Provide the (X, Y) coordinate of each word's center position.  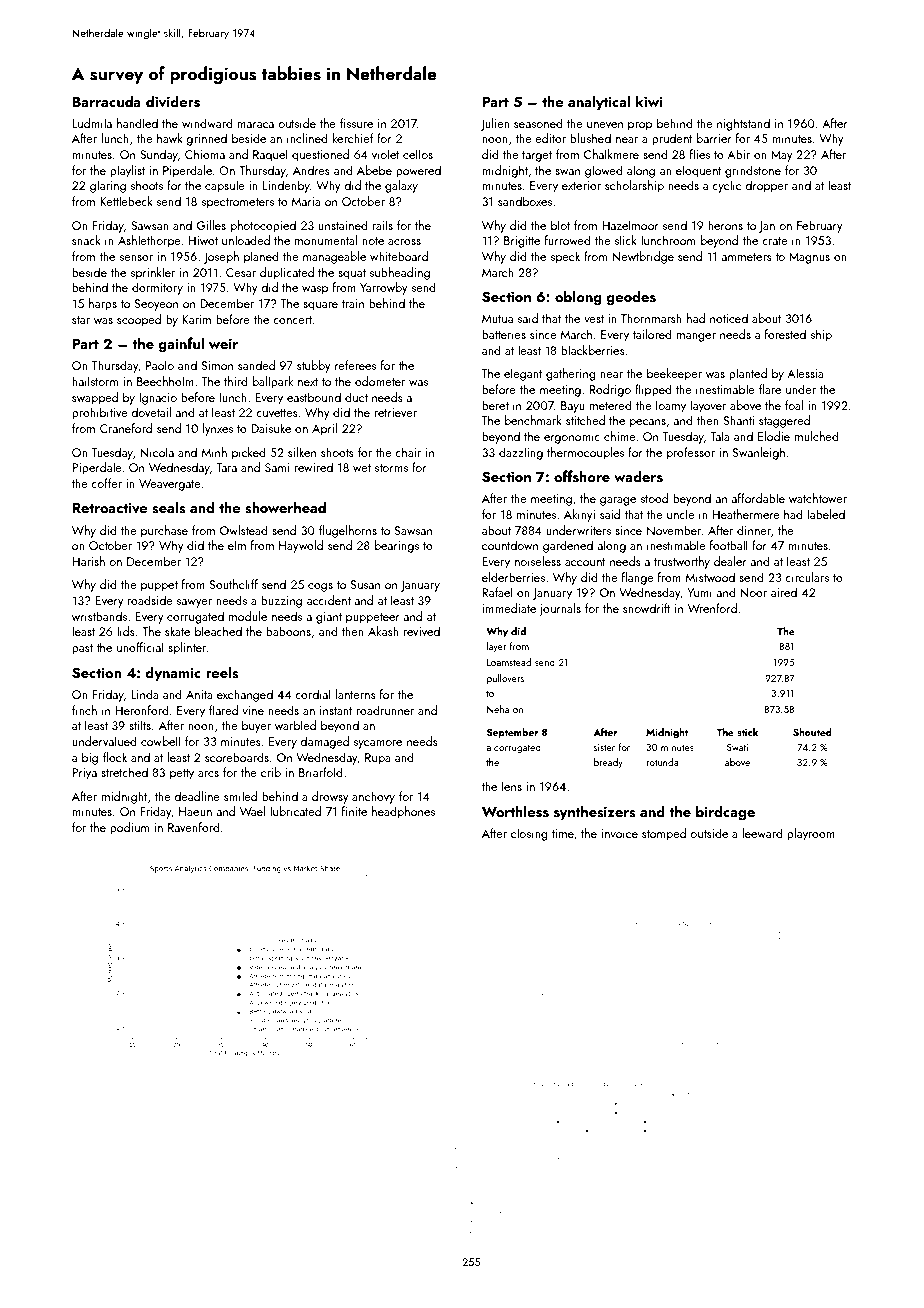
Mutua (497, 319)
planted (748, 374)
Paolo (160, 365)
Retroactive (109, 507)
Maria (306, 201)
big (90, 758)
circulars (807, 577)
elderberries (513, 577)
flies (700, 154)
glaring (108, 186)
